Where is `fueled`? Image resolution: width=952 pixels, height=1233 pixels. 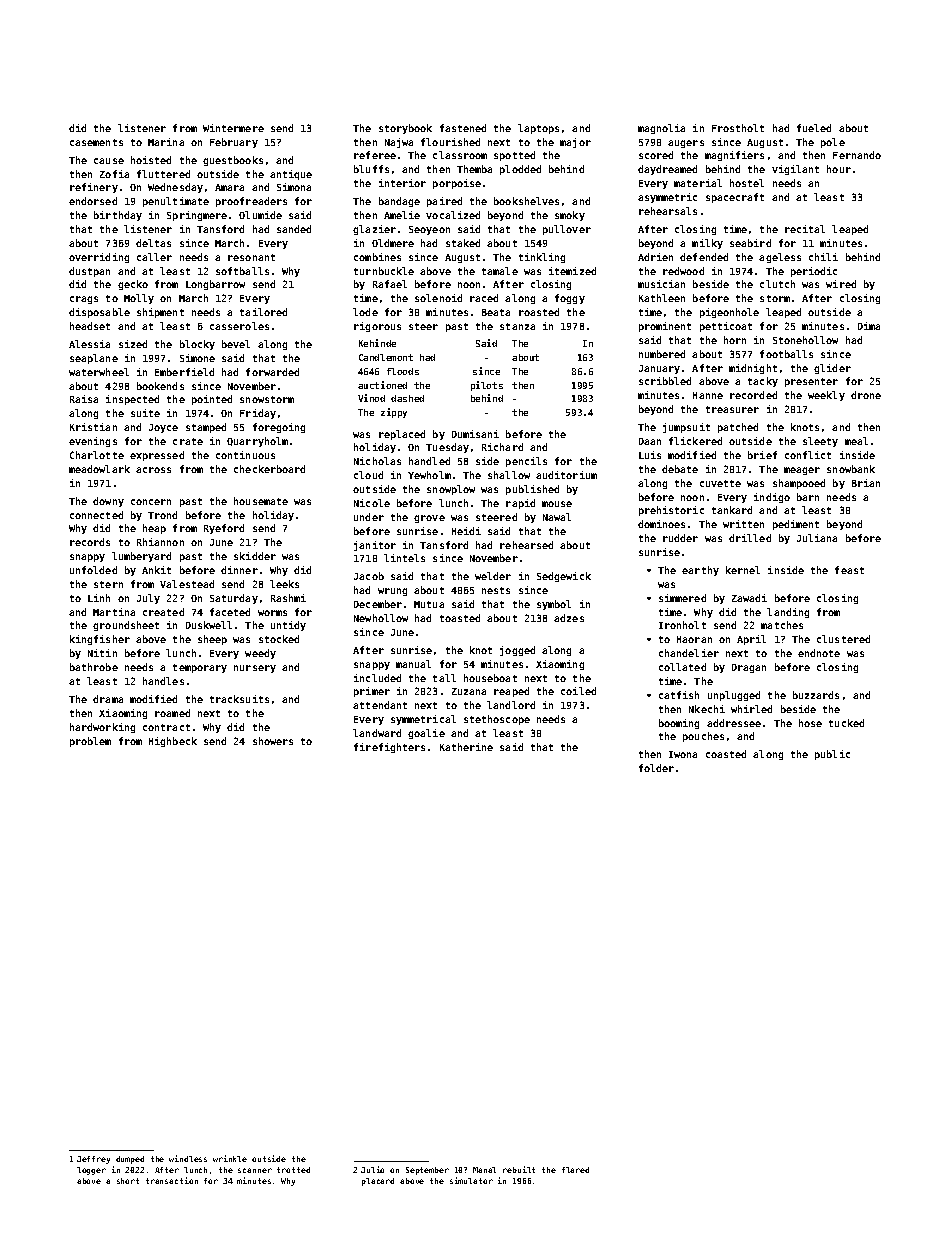
fueled is located at coordinates (814, 128).
